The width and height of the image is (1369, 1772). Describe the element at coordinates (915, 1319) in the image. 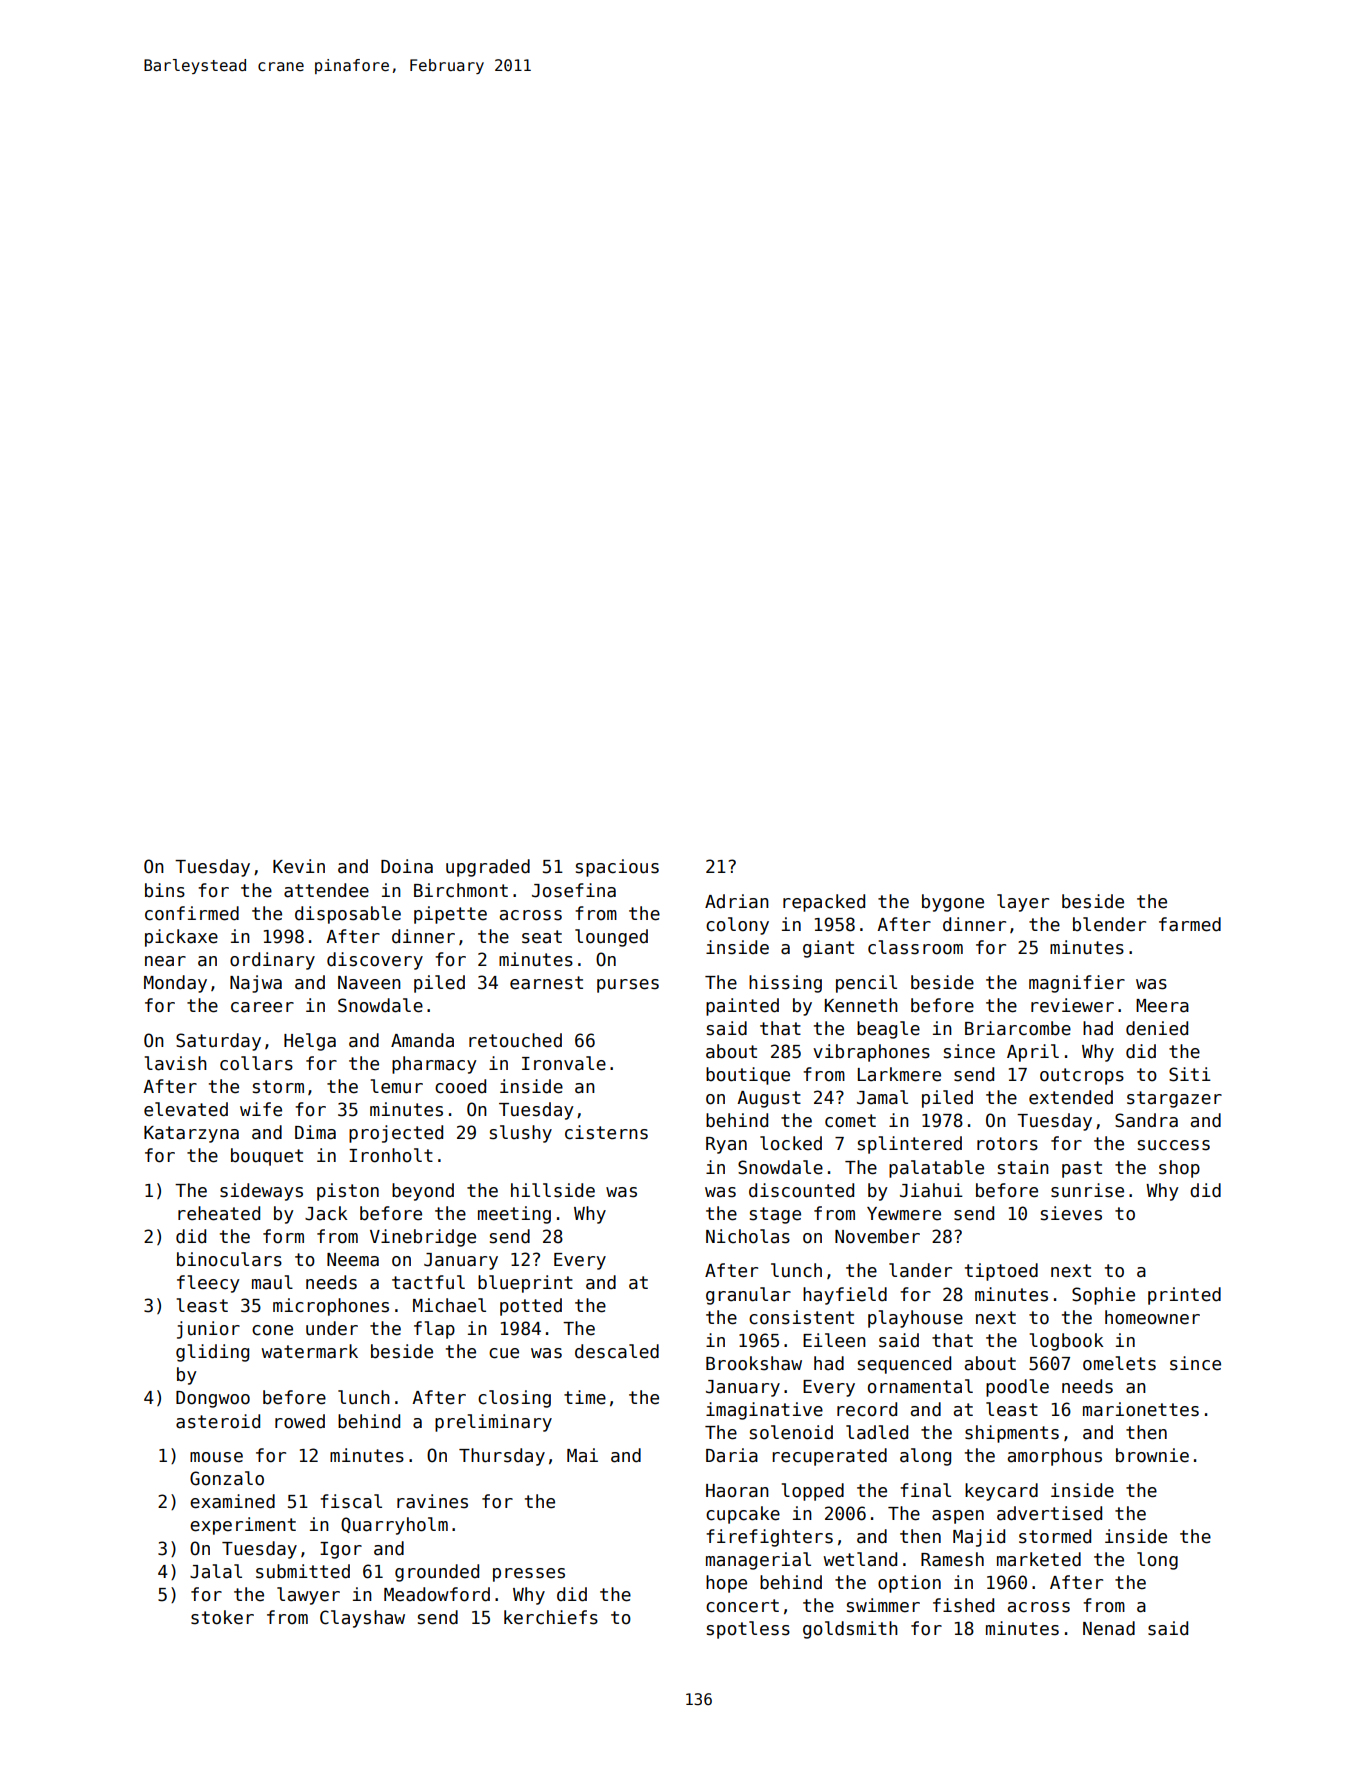

I see `playhouse` at that location.
